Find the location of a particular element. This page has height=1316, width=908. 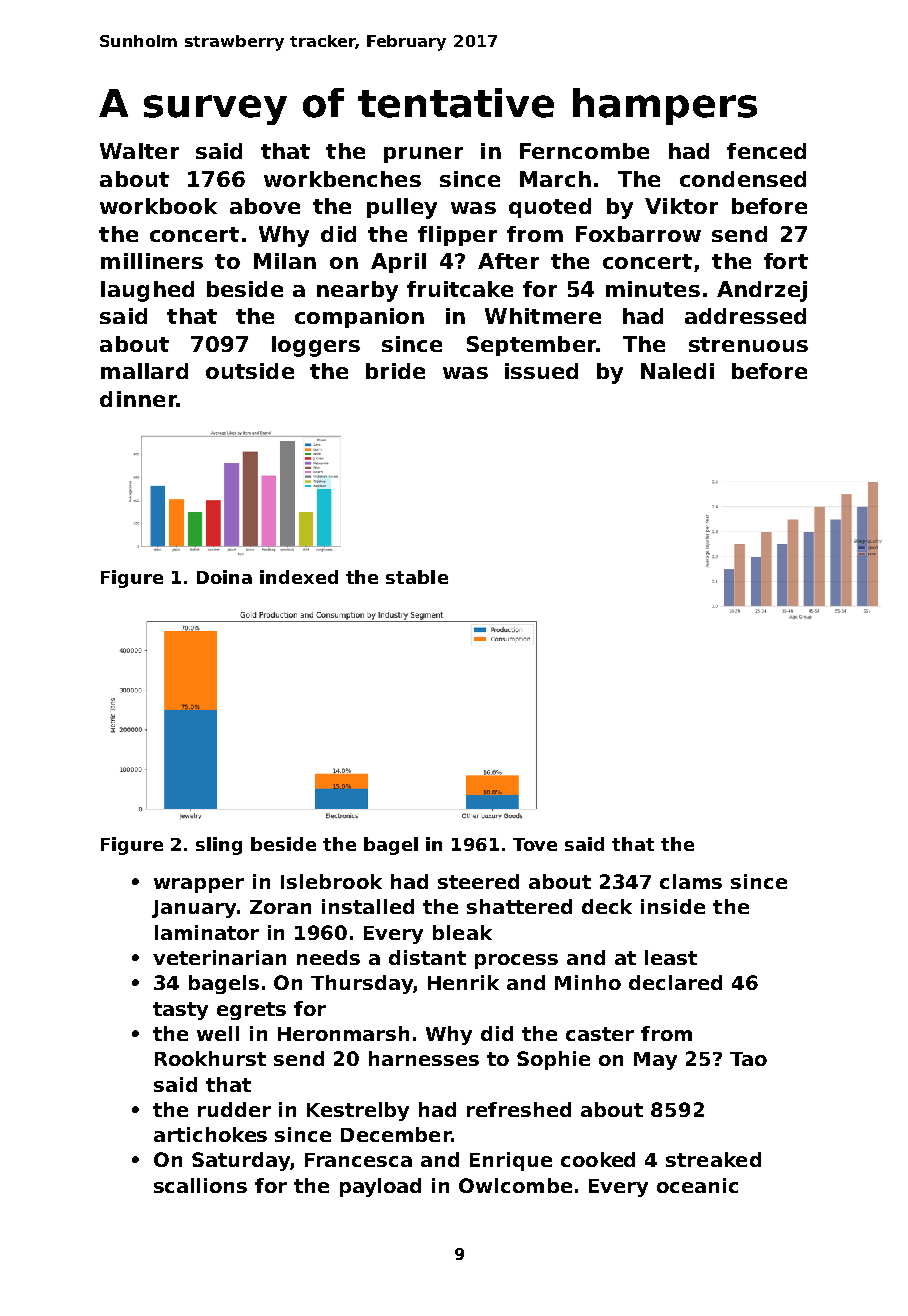

artichokes is located at coordinates (210, 1134).
